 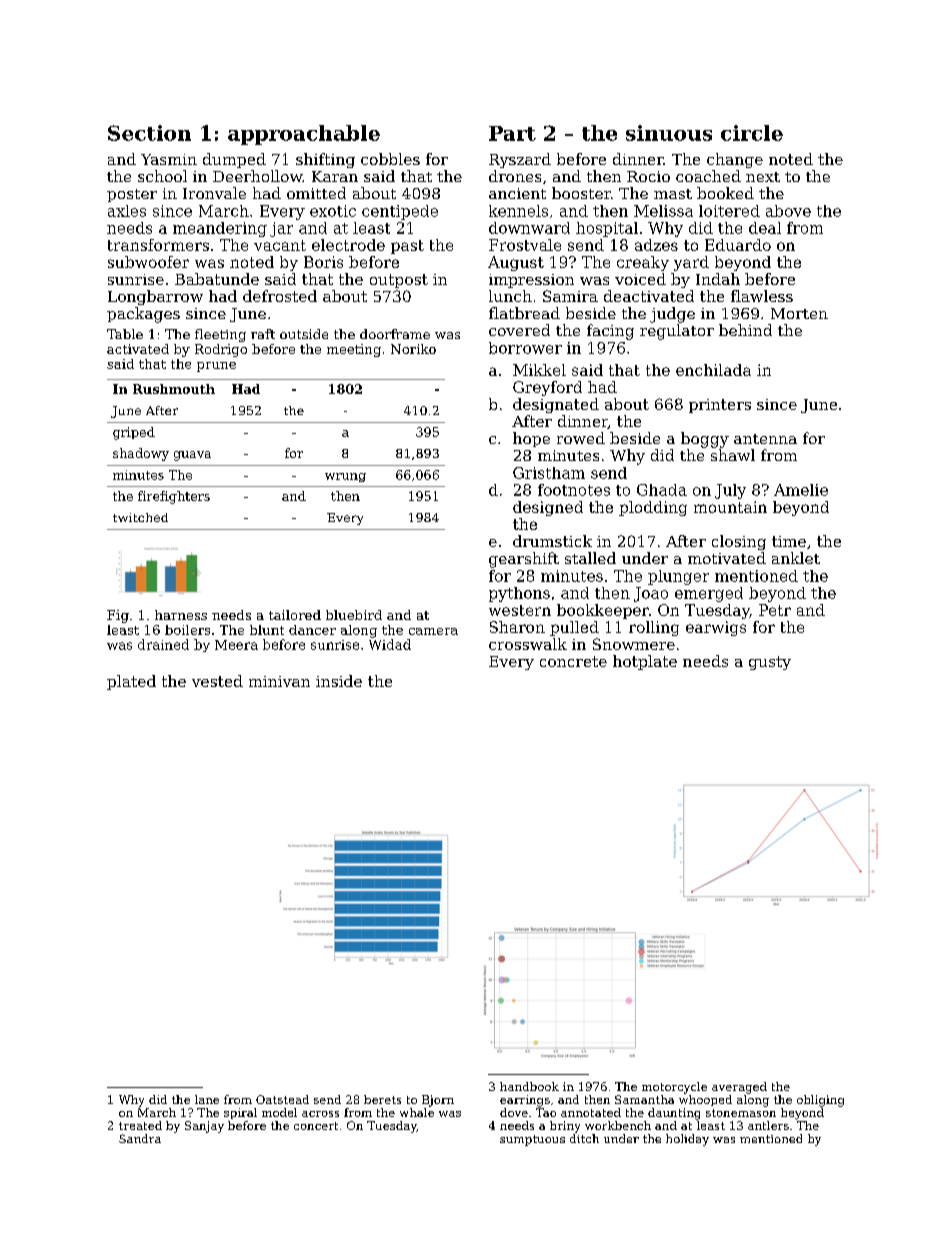 I want to click on above, so click(x=788, y=211).
